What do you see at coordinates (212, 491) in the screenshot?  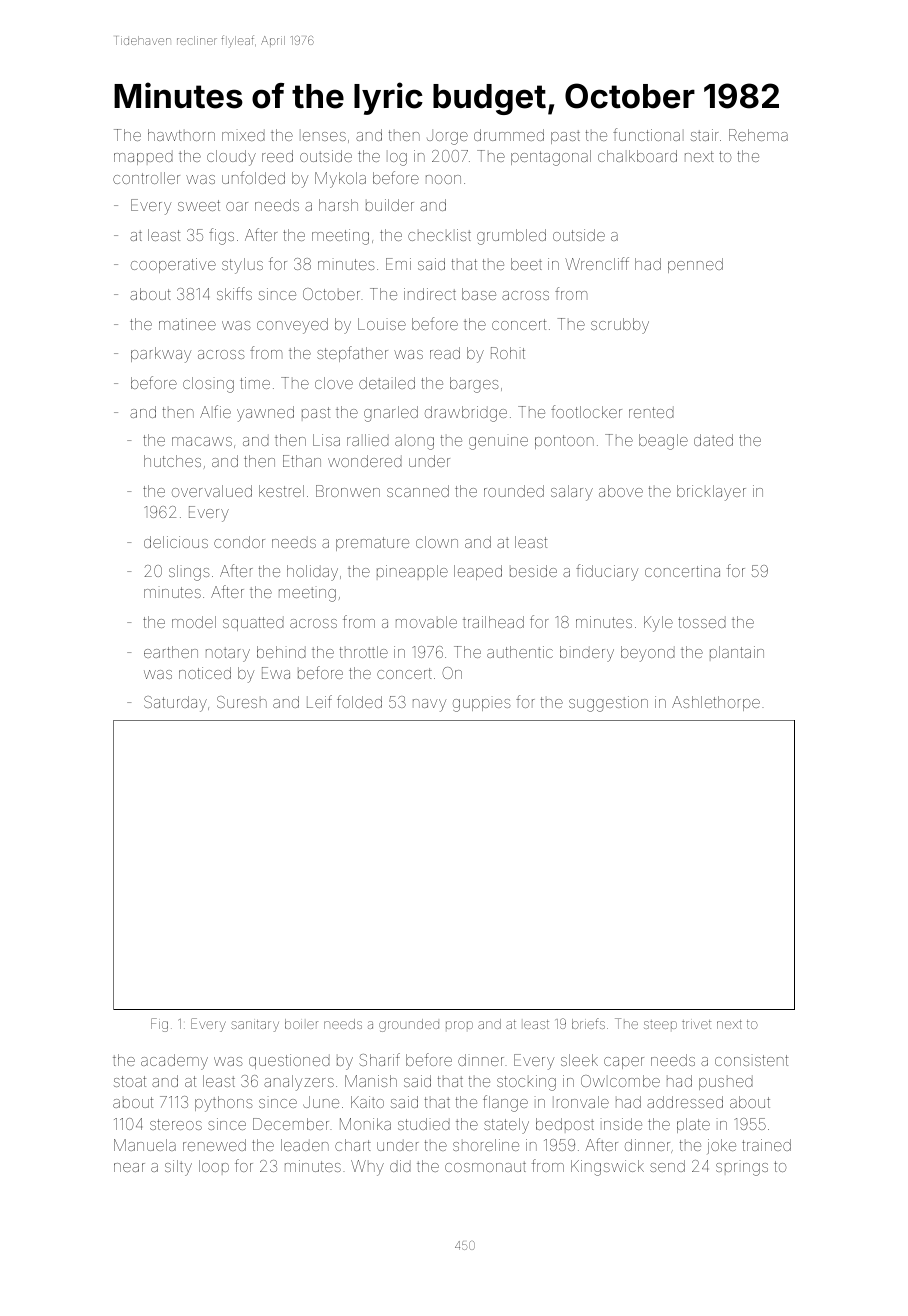 I see `overvalued` at bounding box center [212, 491].
